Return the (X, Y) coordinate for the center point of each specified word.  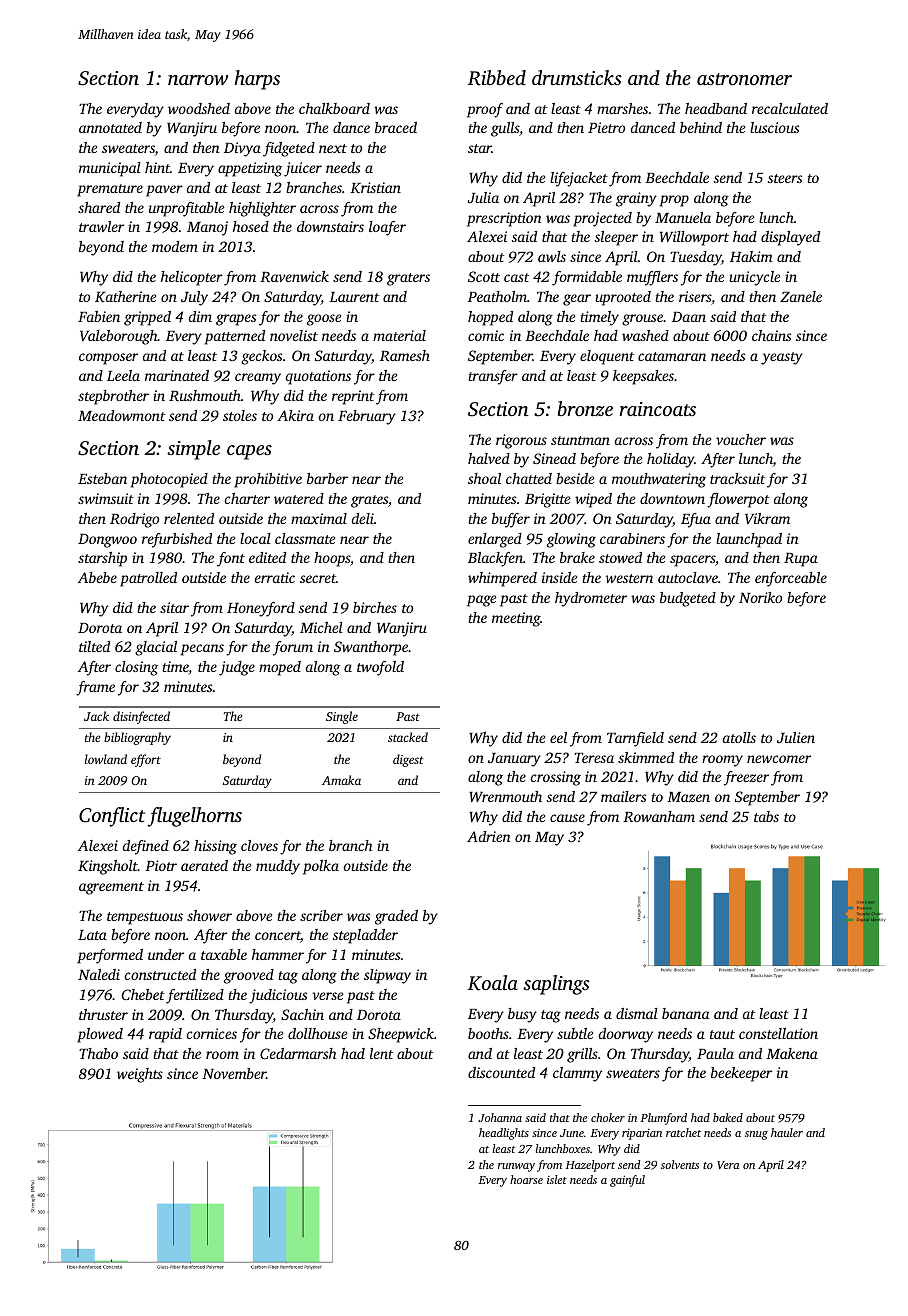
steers (785, 178)
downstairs (330, 226)
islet (557, 1179)
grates (369, 501)
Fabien (99, 316)
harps (257, 80)
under (166, 954)
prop (674, 201)
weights (140, 1075)
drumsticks (576, 77)
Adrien (489, 836)
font (231, 559)
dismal (637, 1013)
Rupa (801, 560)
